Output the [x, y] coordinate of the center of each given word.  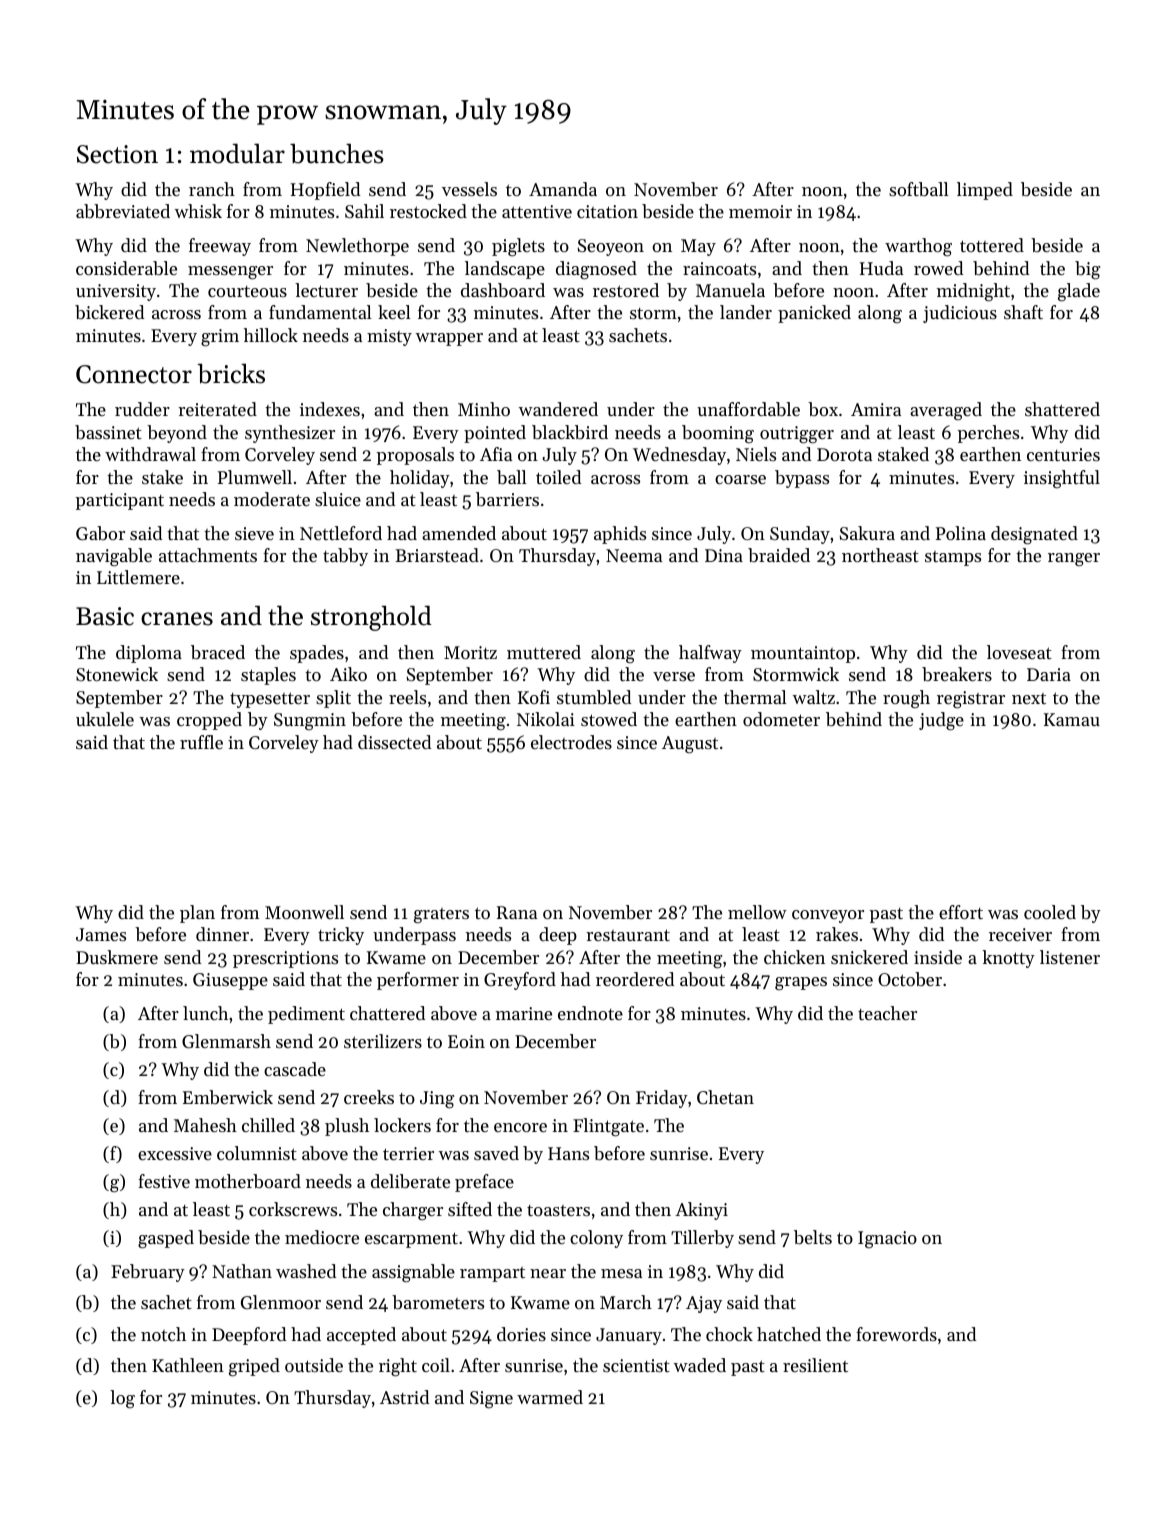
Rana [517, 912]
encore [520, 1127]
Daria [1049, 674]
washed [306, 1271]
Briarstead [437, 555]
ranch [212, 189]
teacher [887, 1013]
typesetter [270, 700]
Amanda [563, 189]
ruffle [201, 742]
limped [985, 191]
